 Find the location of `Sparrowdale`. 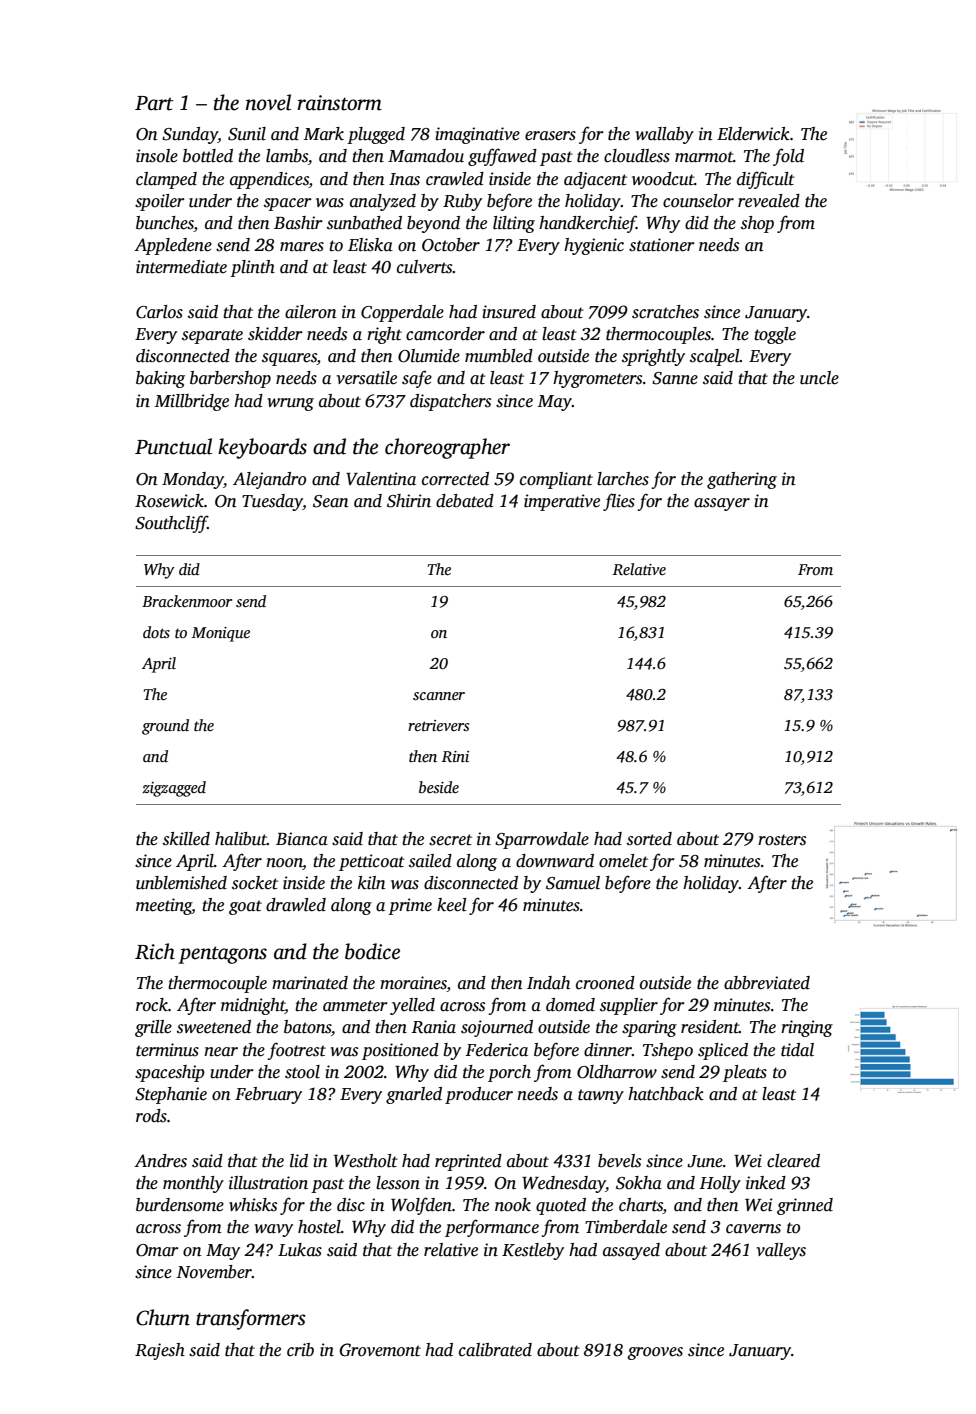

Sparrowdale is located at coordinates (542, 840).
